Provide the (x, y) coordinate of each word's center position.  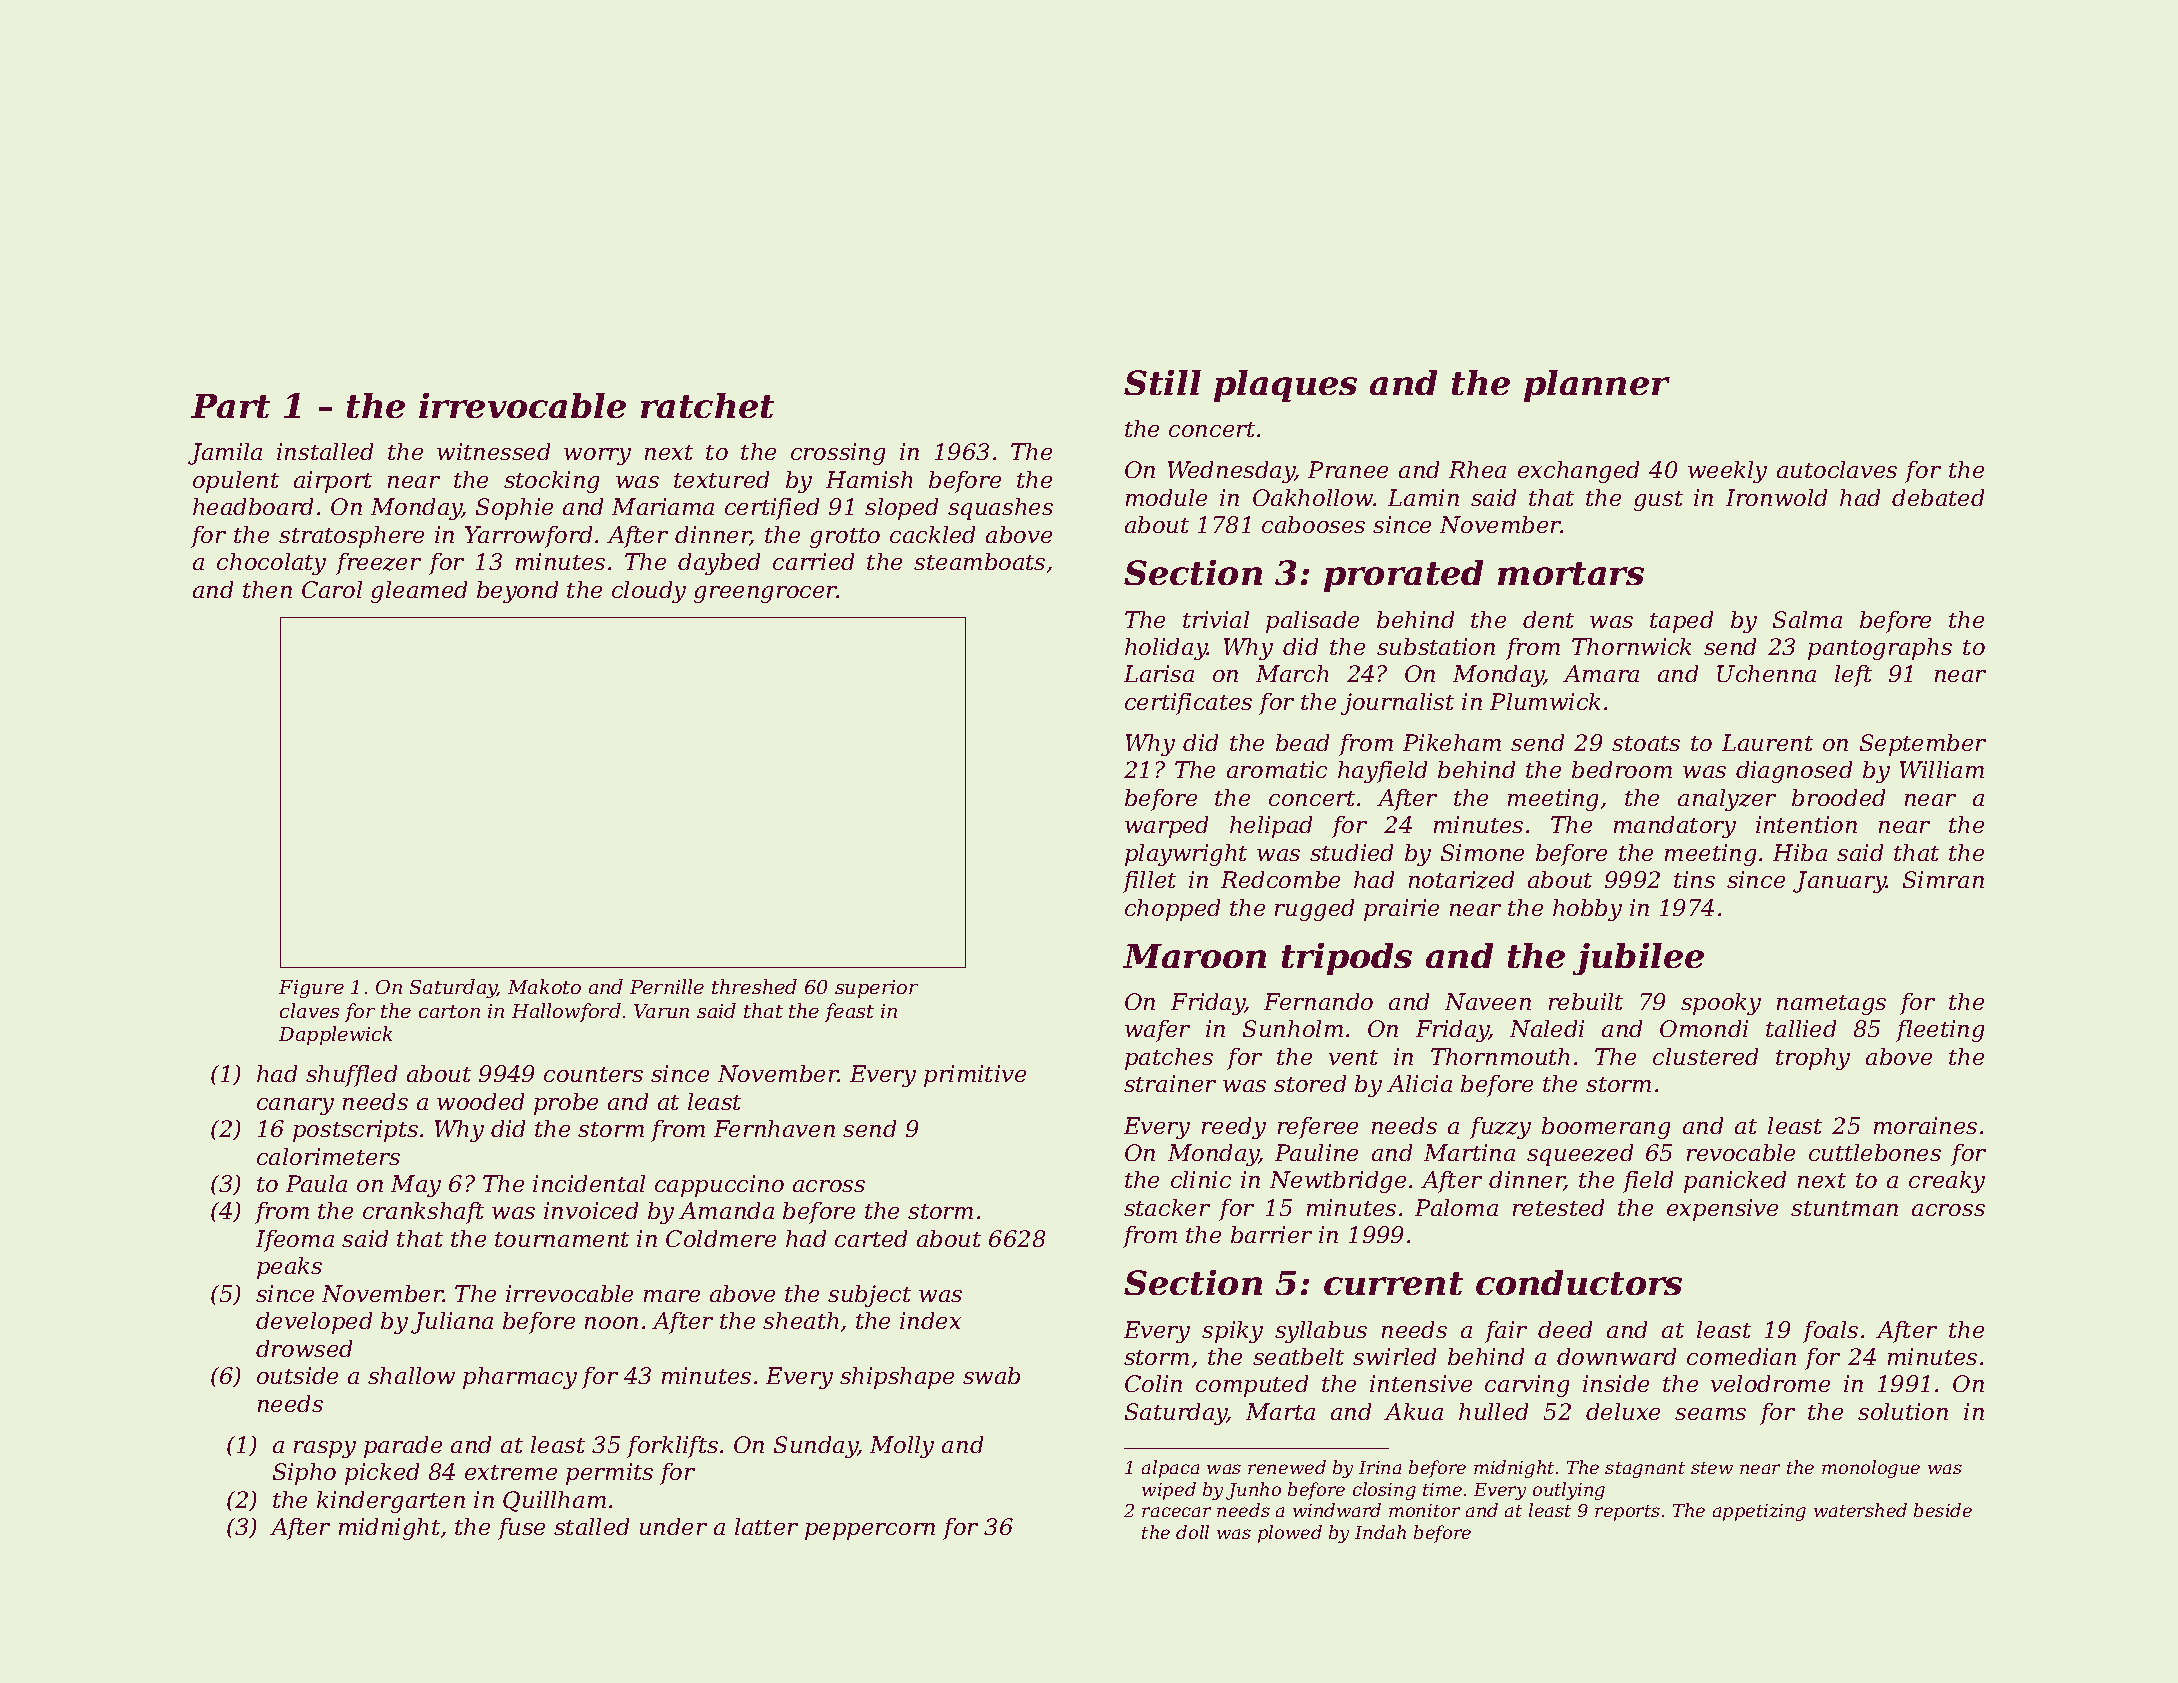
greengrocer (765, 594)
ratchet (707, 405)
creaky (1947, 1182)
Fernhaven (774, 1128)
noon (611, 1323)
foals (1830, 1332)
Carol (332, 589)
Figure (311, 989)
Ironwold (1776, 497)
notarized (1461, 880)
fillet (1149, 882)
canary (295, 1106)
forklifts (672, 1447)
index (930, 1320)
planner (1597, 386)
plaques (1285, 386)
